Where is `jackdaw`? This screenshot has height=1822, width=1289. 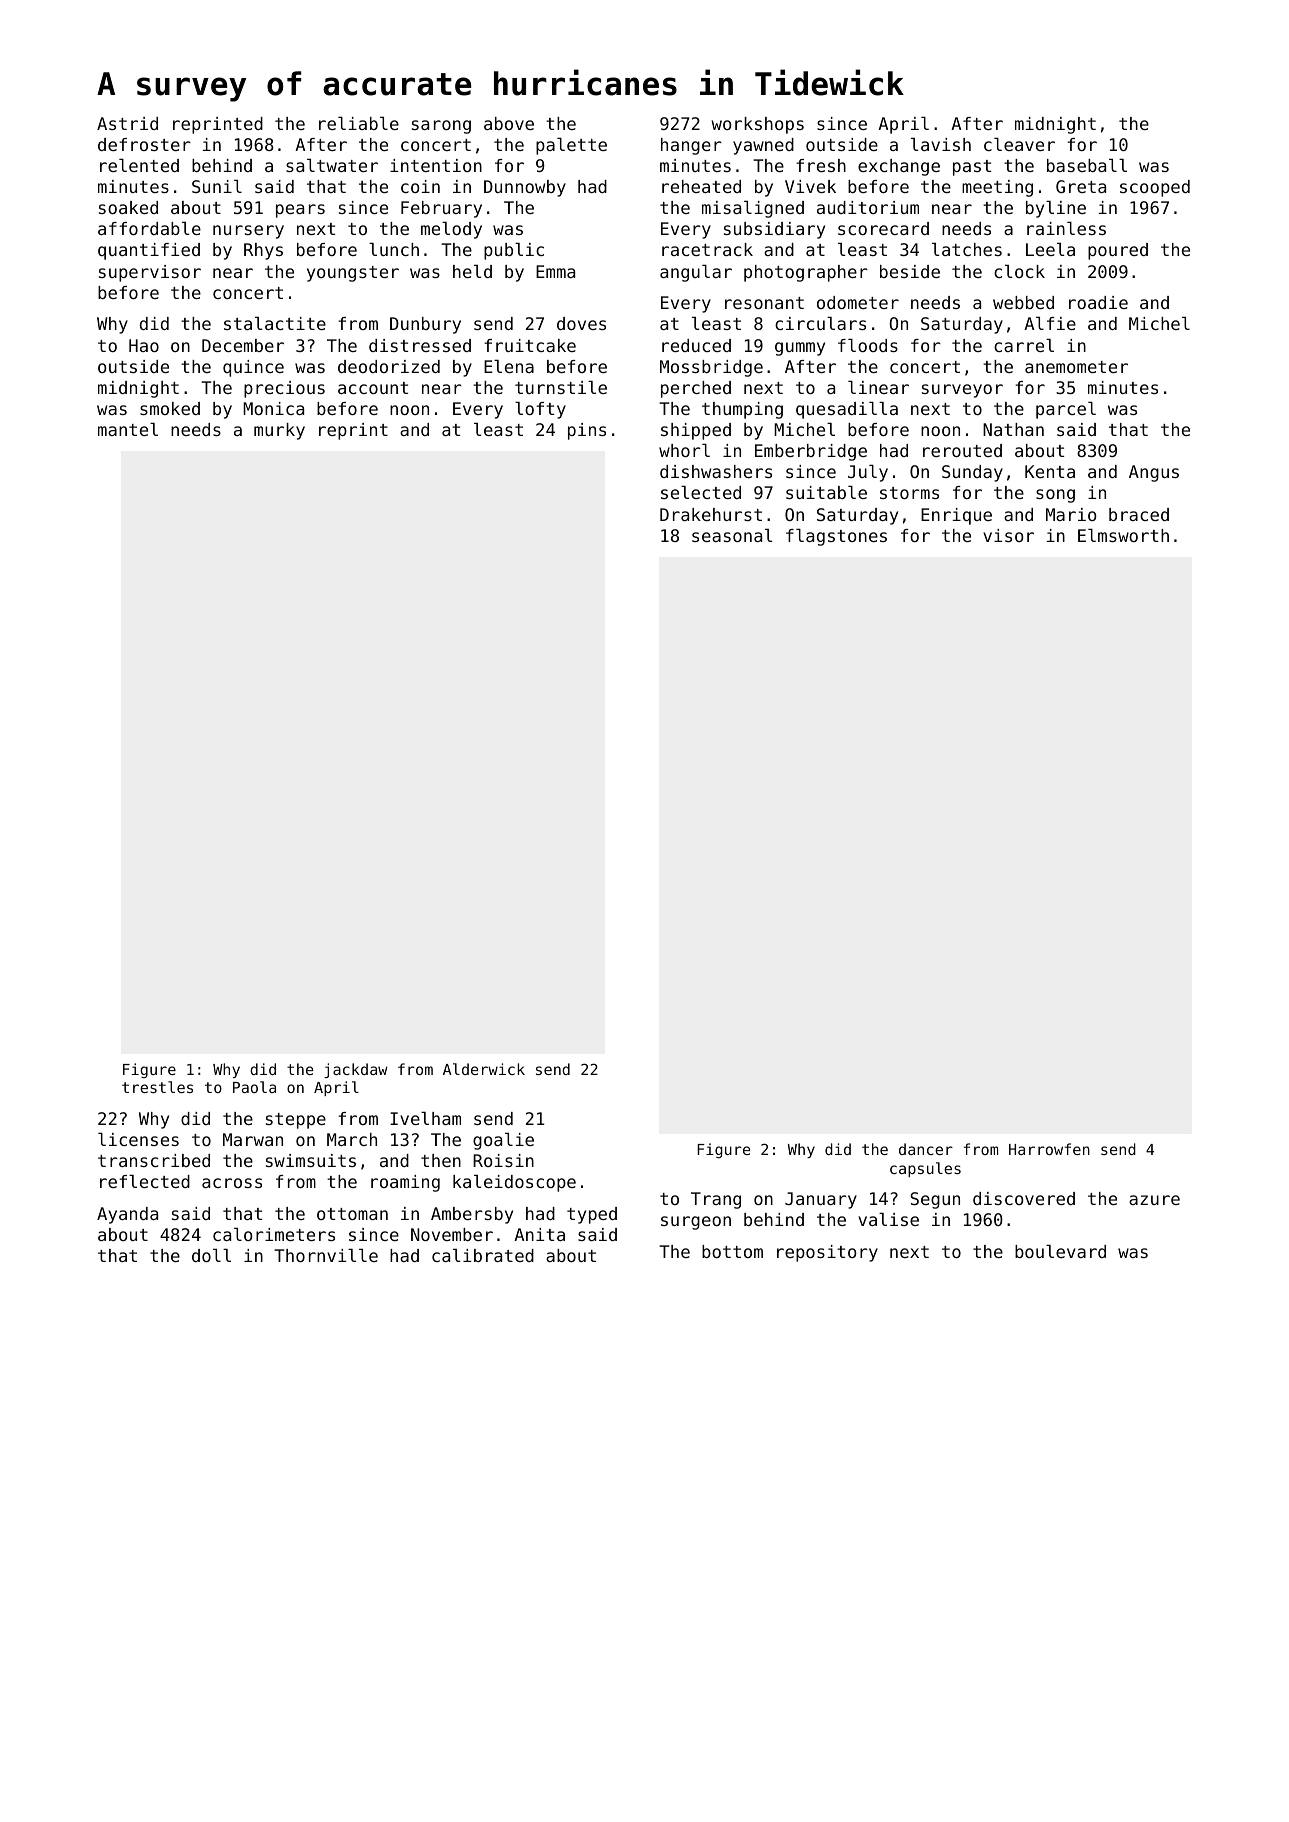
jackdaw is located at coordinates (355, 1070).
